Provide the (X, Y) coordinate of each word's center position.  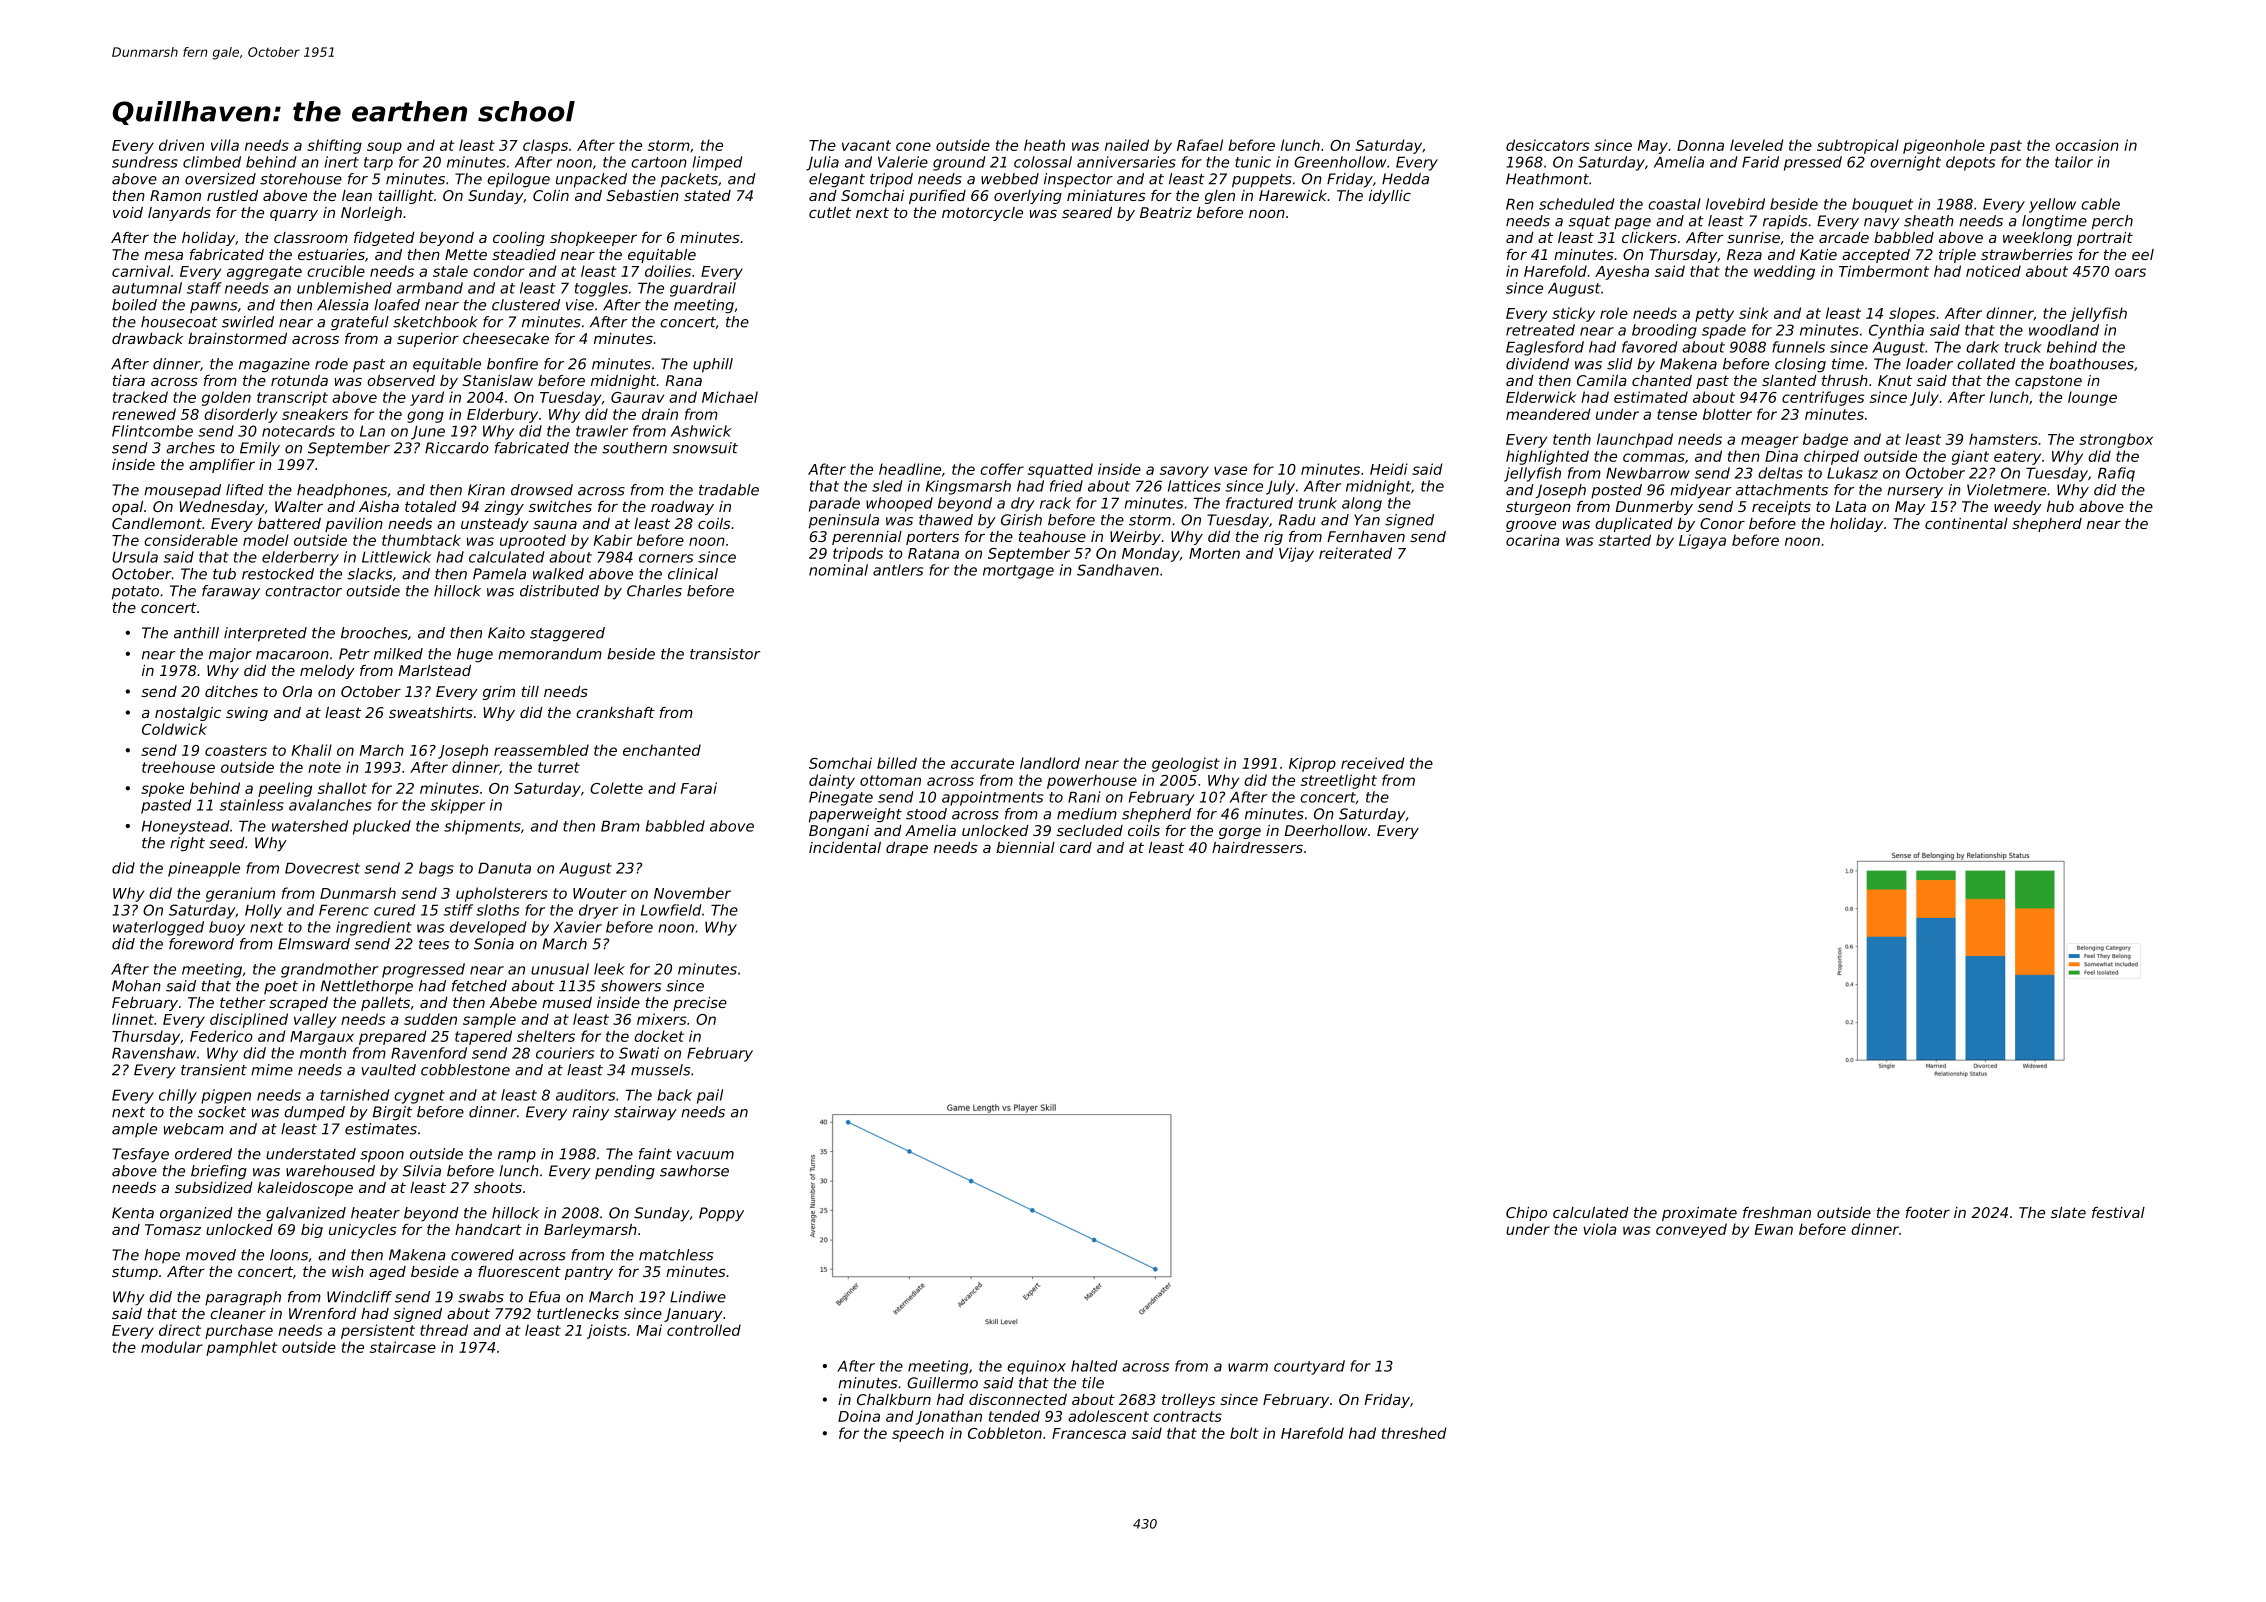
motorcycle (982, 214)
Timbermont (1884, 271)
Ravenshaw (154, 1053)
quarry (294, 215)
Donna (1700, 145)
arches (190, 448)
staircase (403, 1347)
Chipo (1526, 1214)
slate (2068, 1212)
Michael (730, 397)
